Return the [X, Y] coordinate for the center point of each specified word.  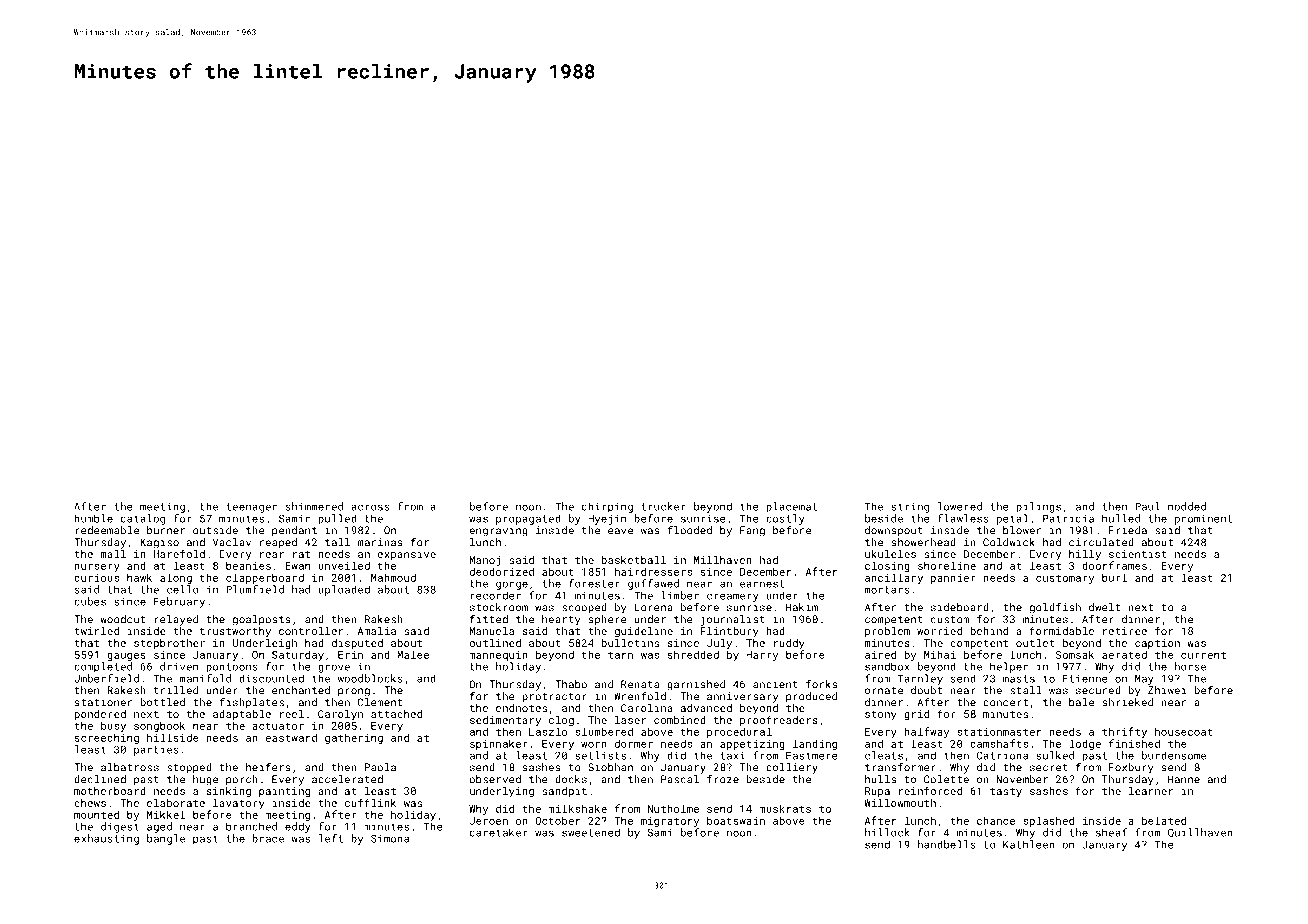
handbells [947, 844]
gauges [126, 657]
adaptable [242, 715]
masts [1019, 679]
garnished [696, 685]
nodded [1187, 506]
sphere [608, 620]
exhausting [106, 839]
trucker [663, 506]
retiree [1125, 631]
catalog [143, 519]
